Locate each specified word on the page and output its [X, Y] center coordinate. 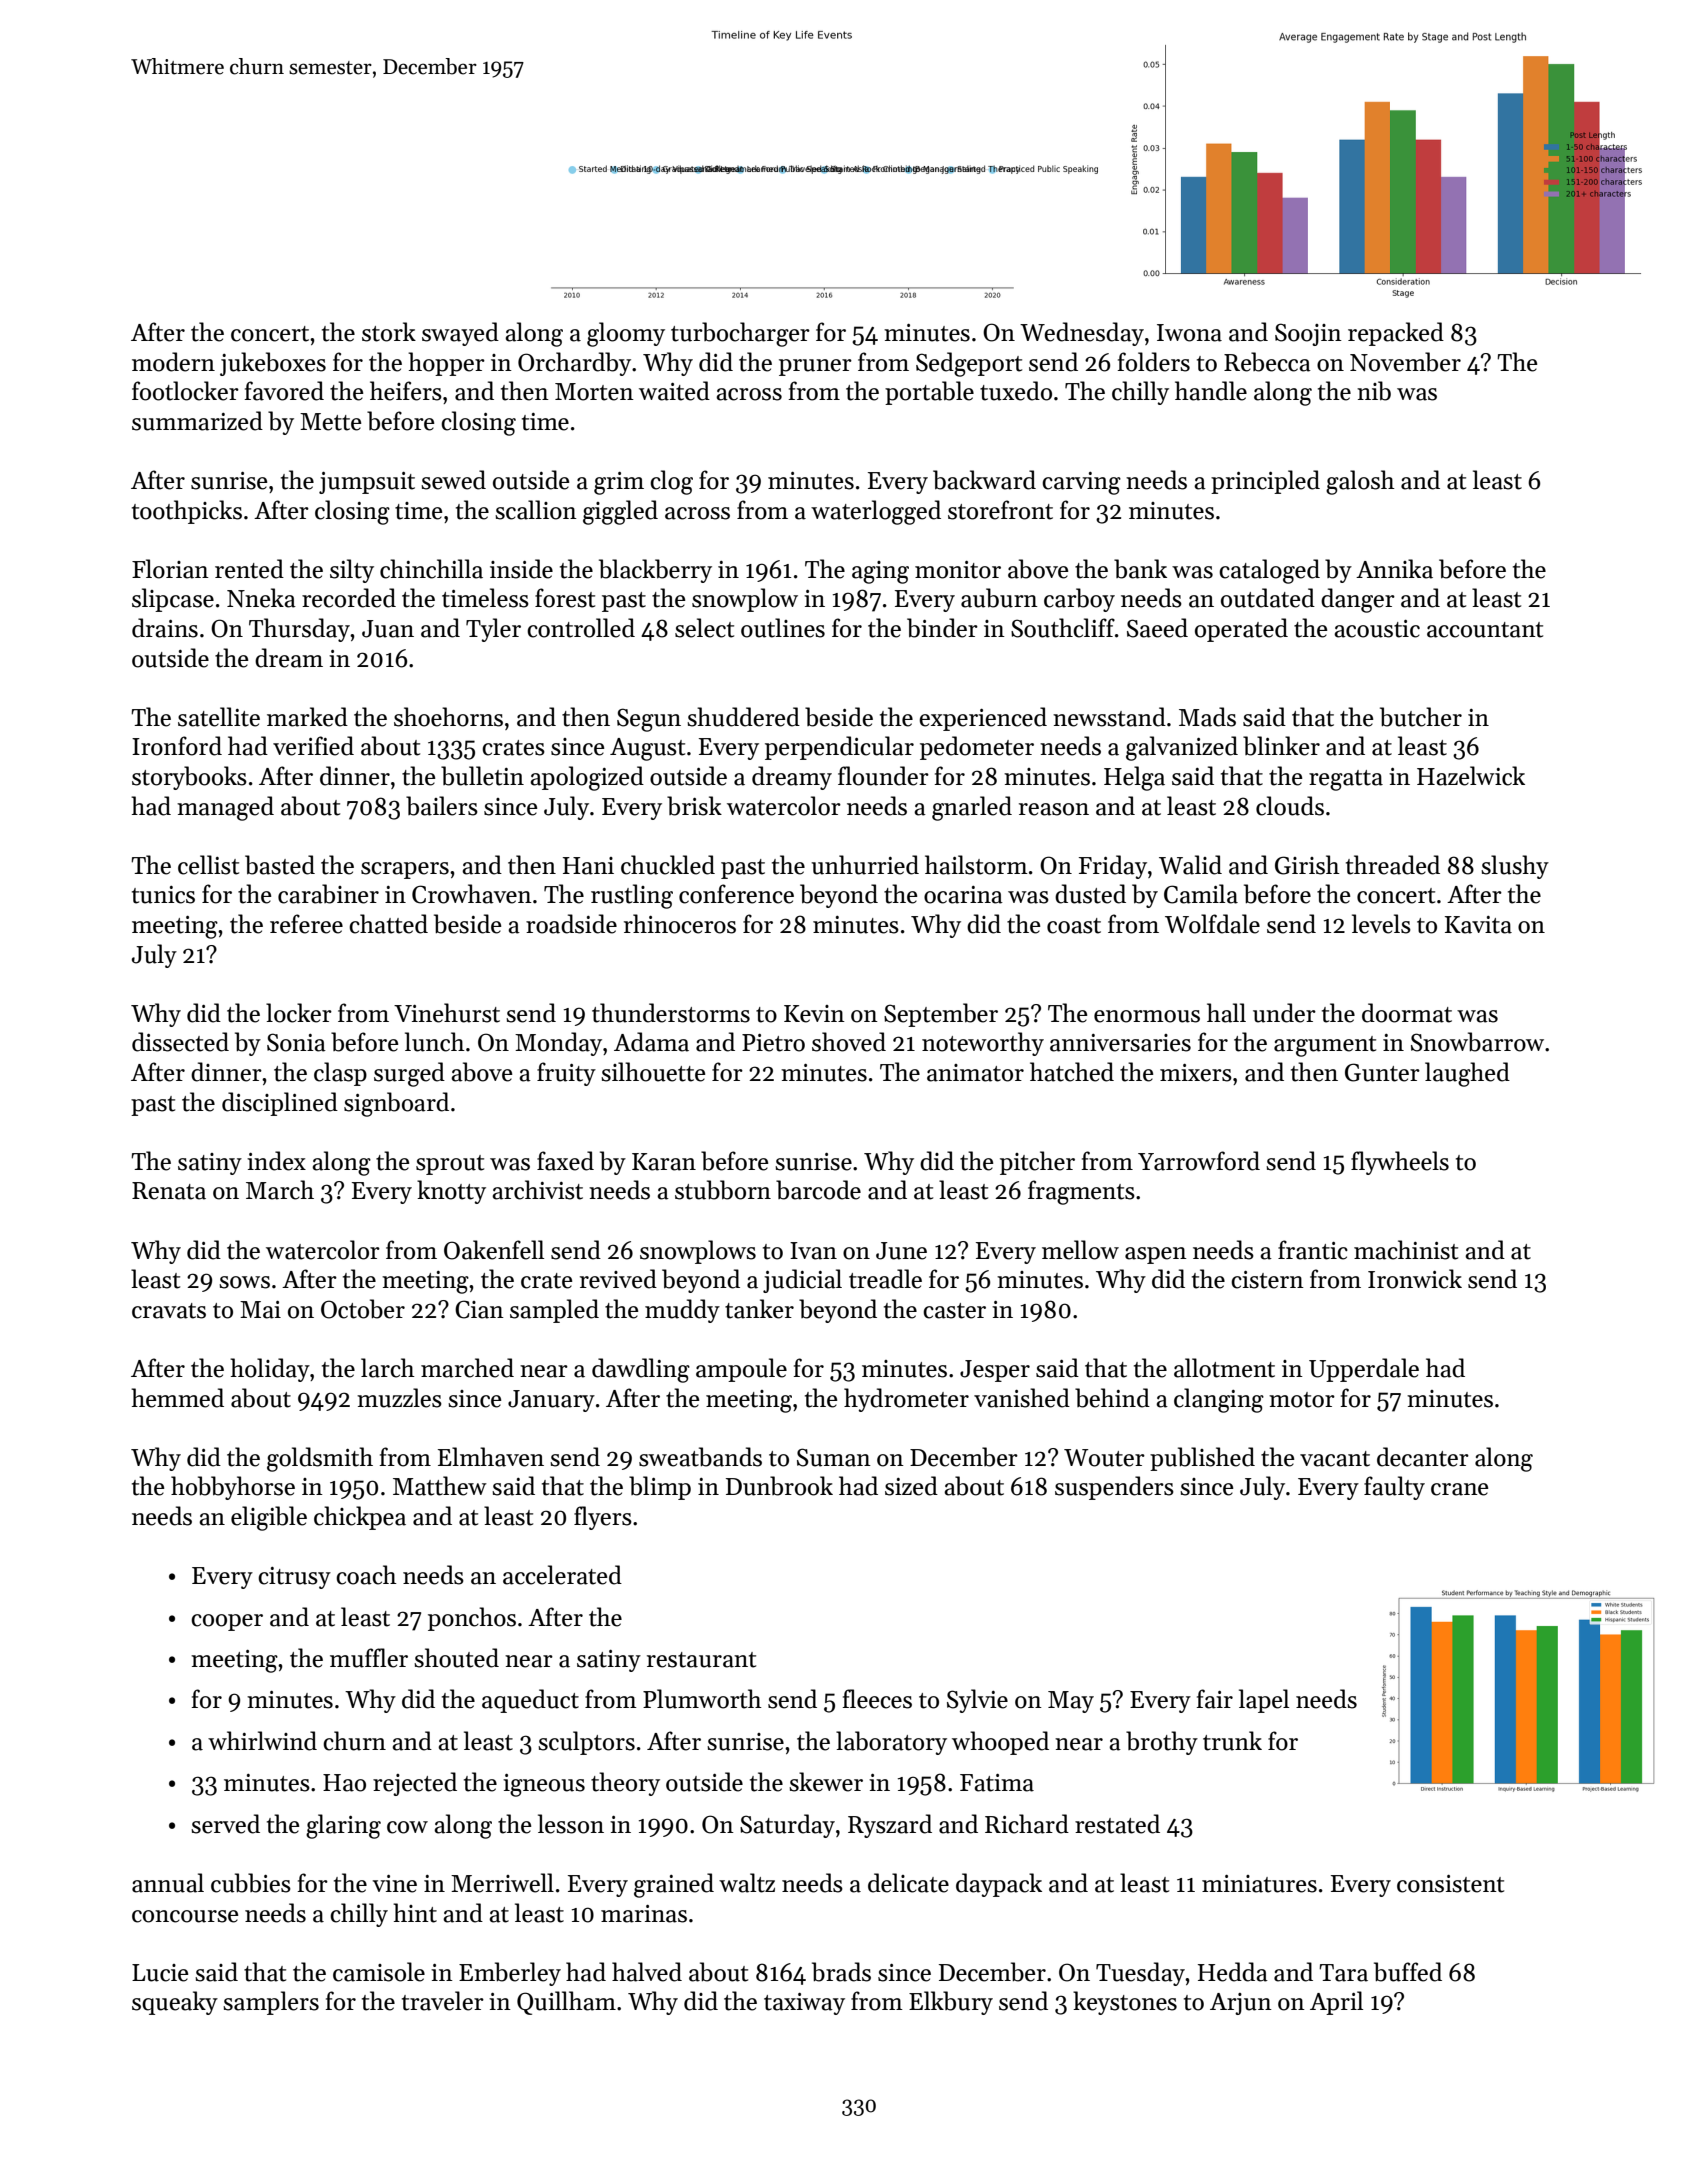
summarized [197, 421]
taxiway [804, 2004]
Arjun [1241, 2004]
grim [619, 483]
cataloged [1269, 571]
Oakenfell [494, 1250]
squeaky [175, 2003]
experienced [983, 719]
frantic [1313, 1250]
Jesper [995, 1371]
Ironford [177, 746]
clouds [1290, 806]
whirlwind [262, 1741]
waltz [747, 1883]
